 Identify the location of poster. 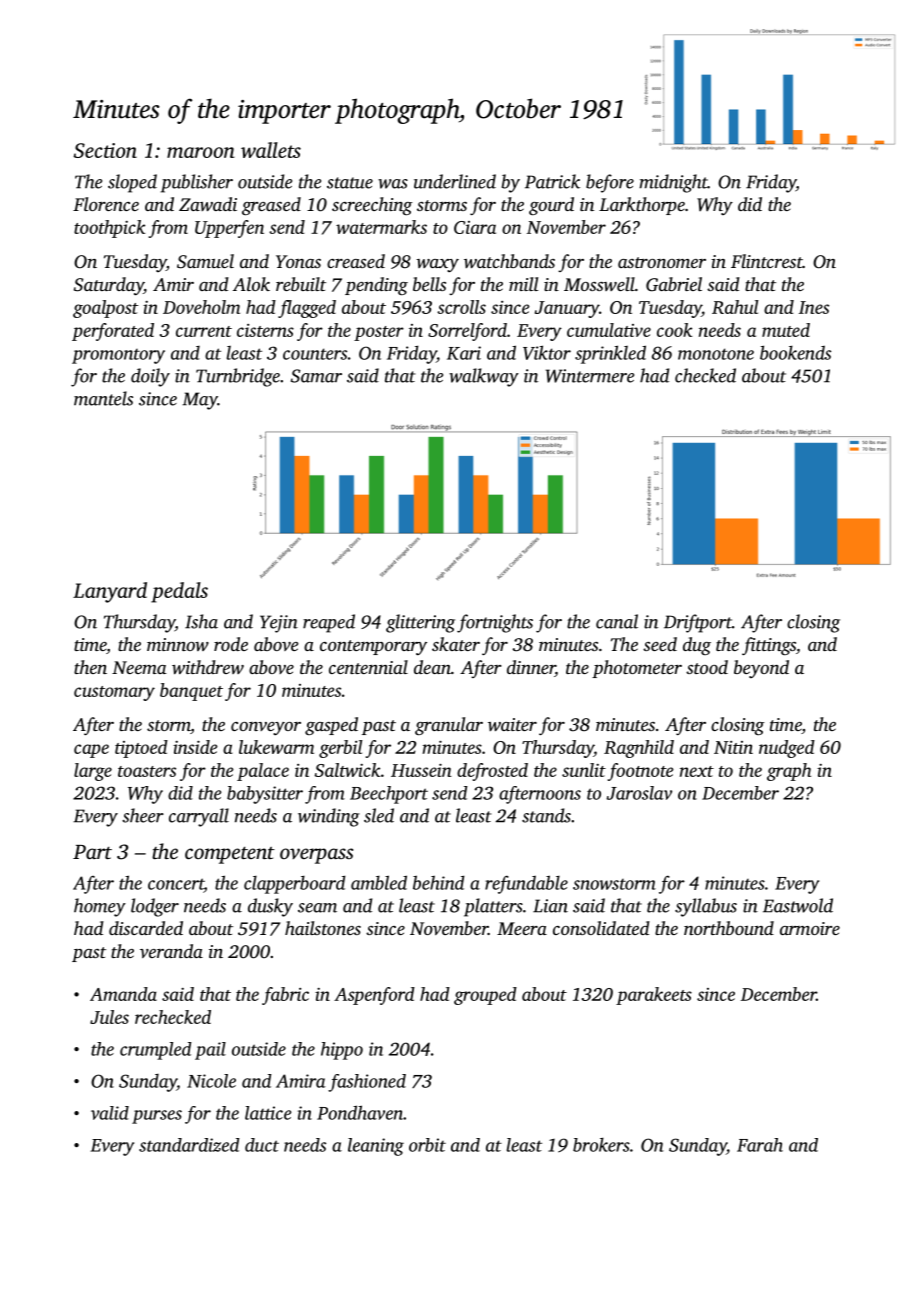
(379, 333).
